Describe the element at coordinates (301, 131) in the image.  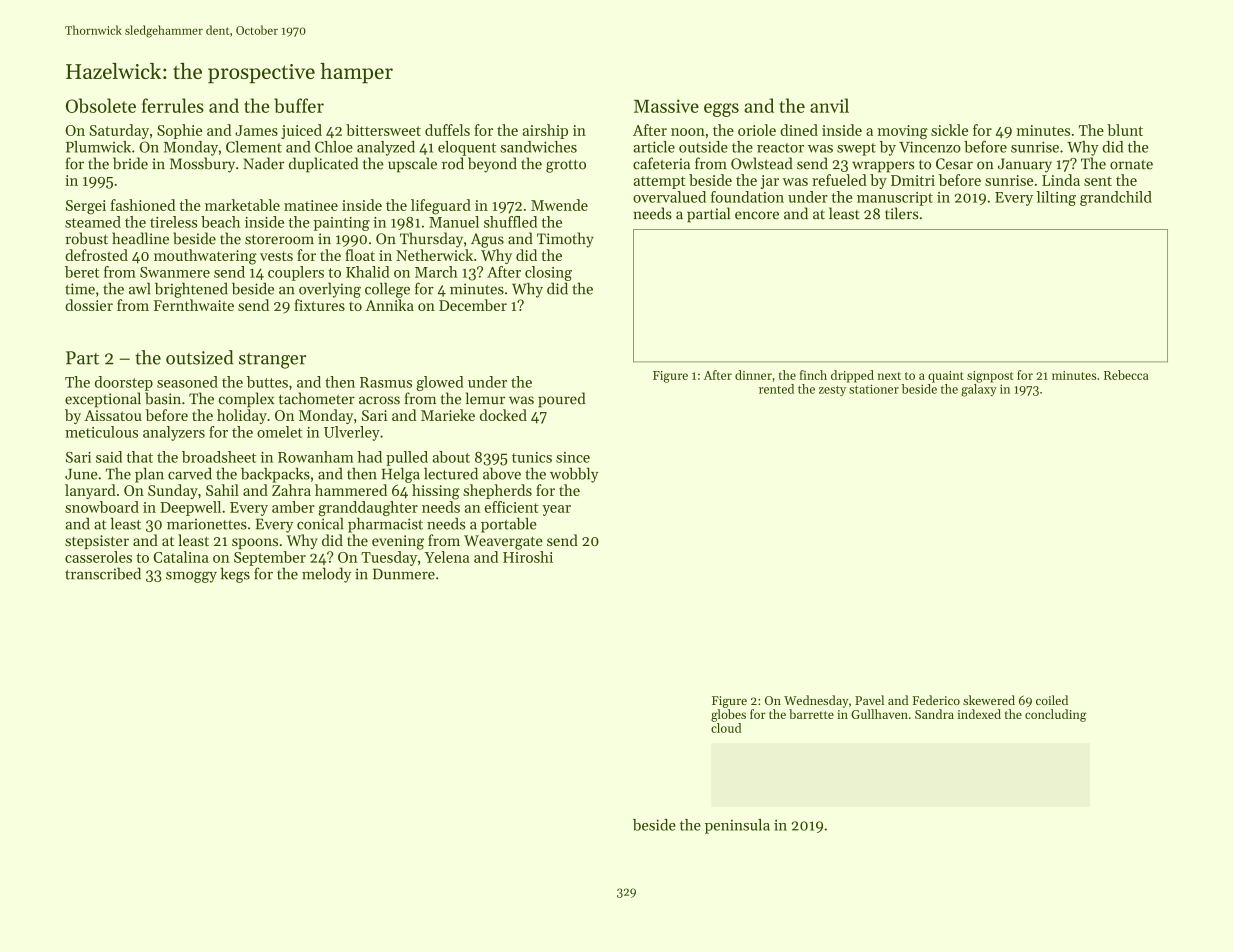
I see `juiced` at that location.
